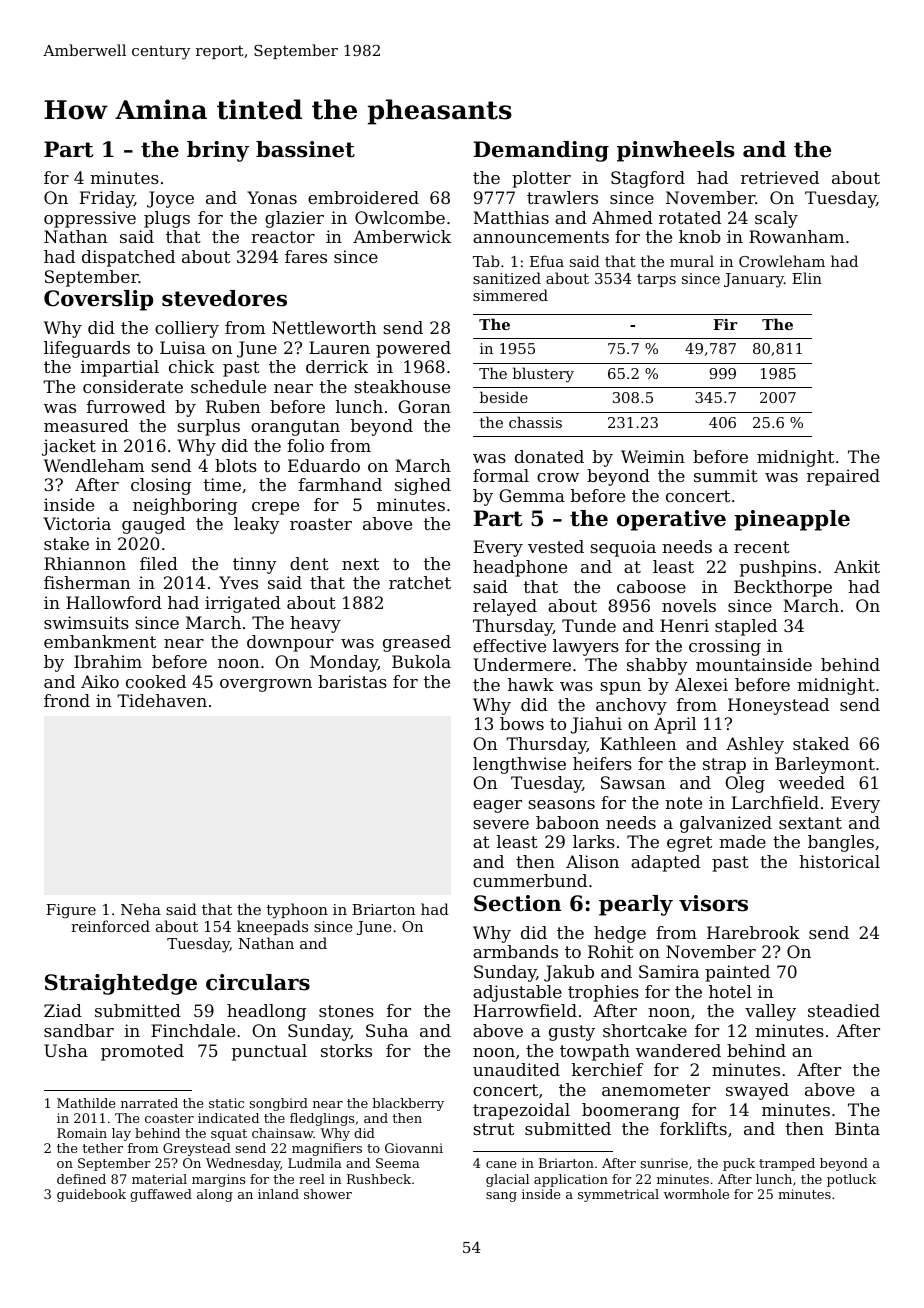 This screenshot has width=924, height=1308. What do you see at coordinates (780, 177) in the screenshot?
I see `retrieved` at bounding box center [780, 177].
